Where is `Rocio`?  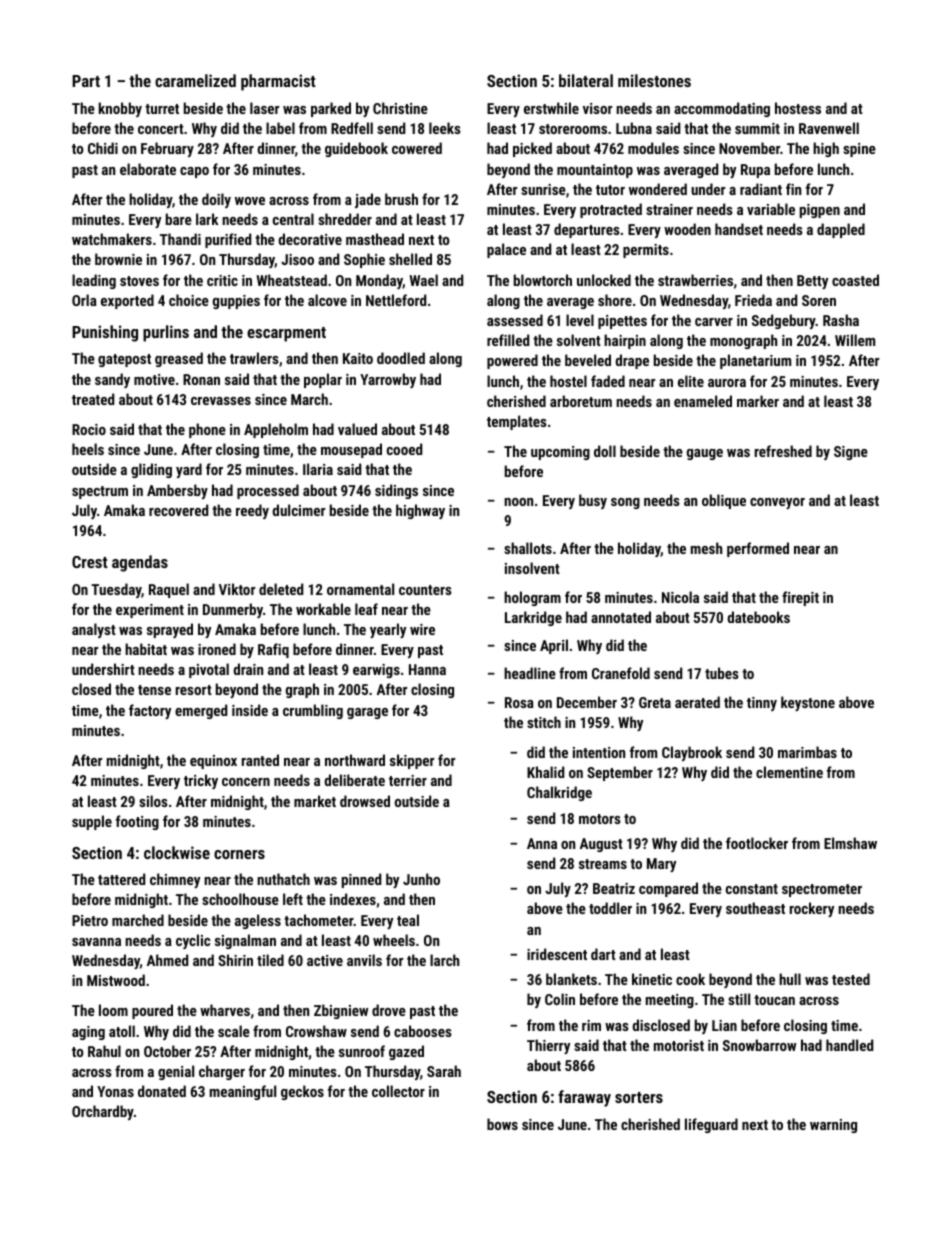
Rocio is located at coordinates (89, 429).
